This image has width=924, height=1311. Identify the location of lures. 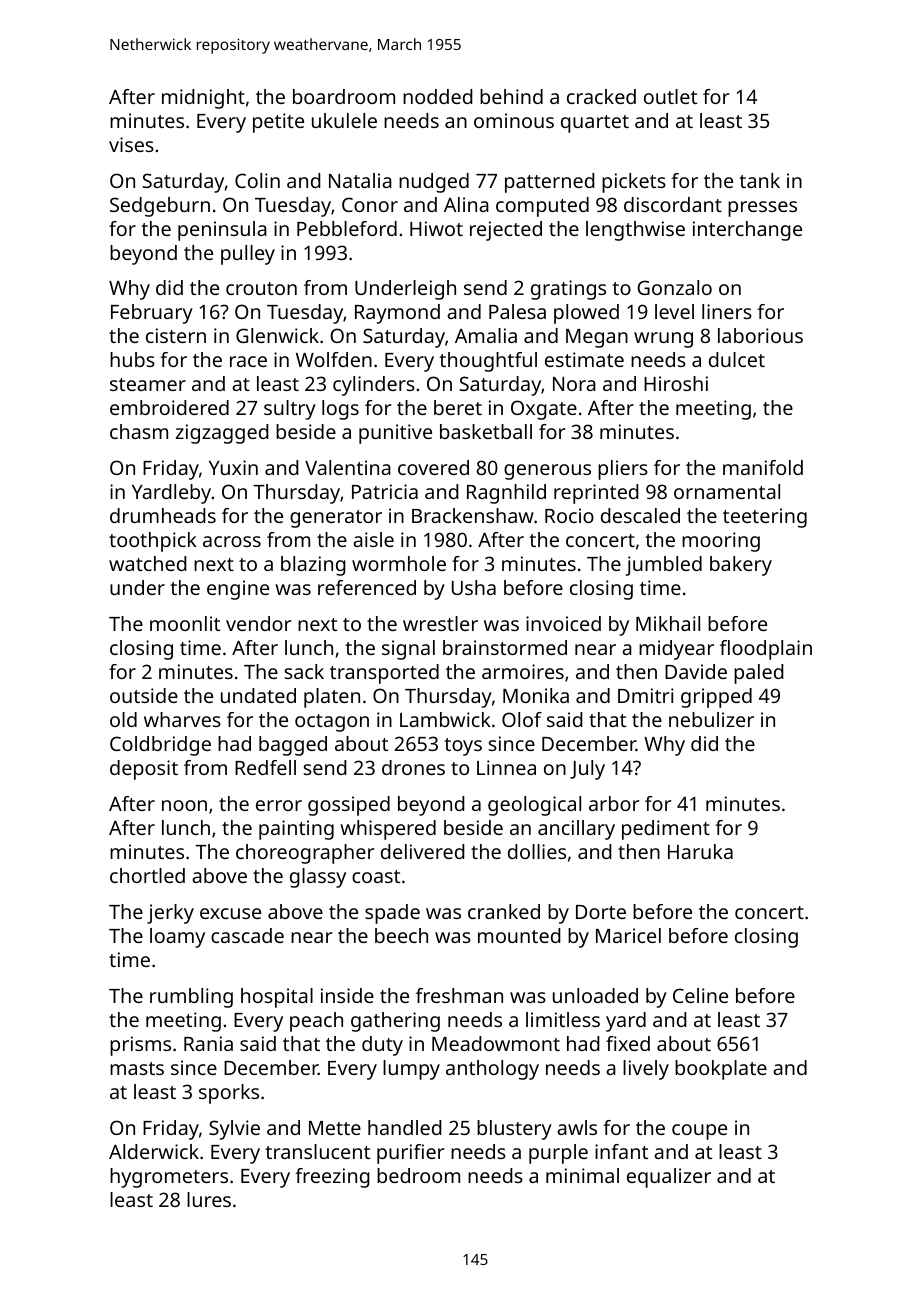
(209, 1199).
